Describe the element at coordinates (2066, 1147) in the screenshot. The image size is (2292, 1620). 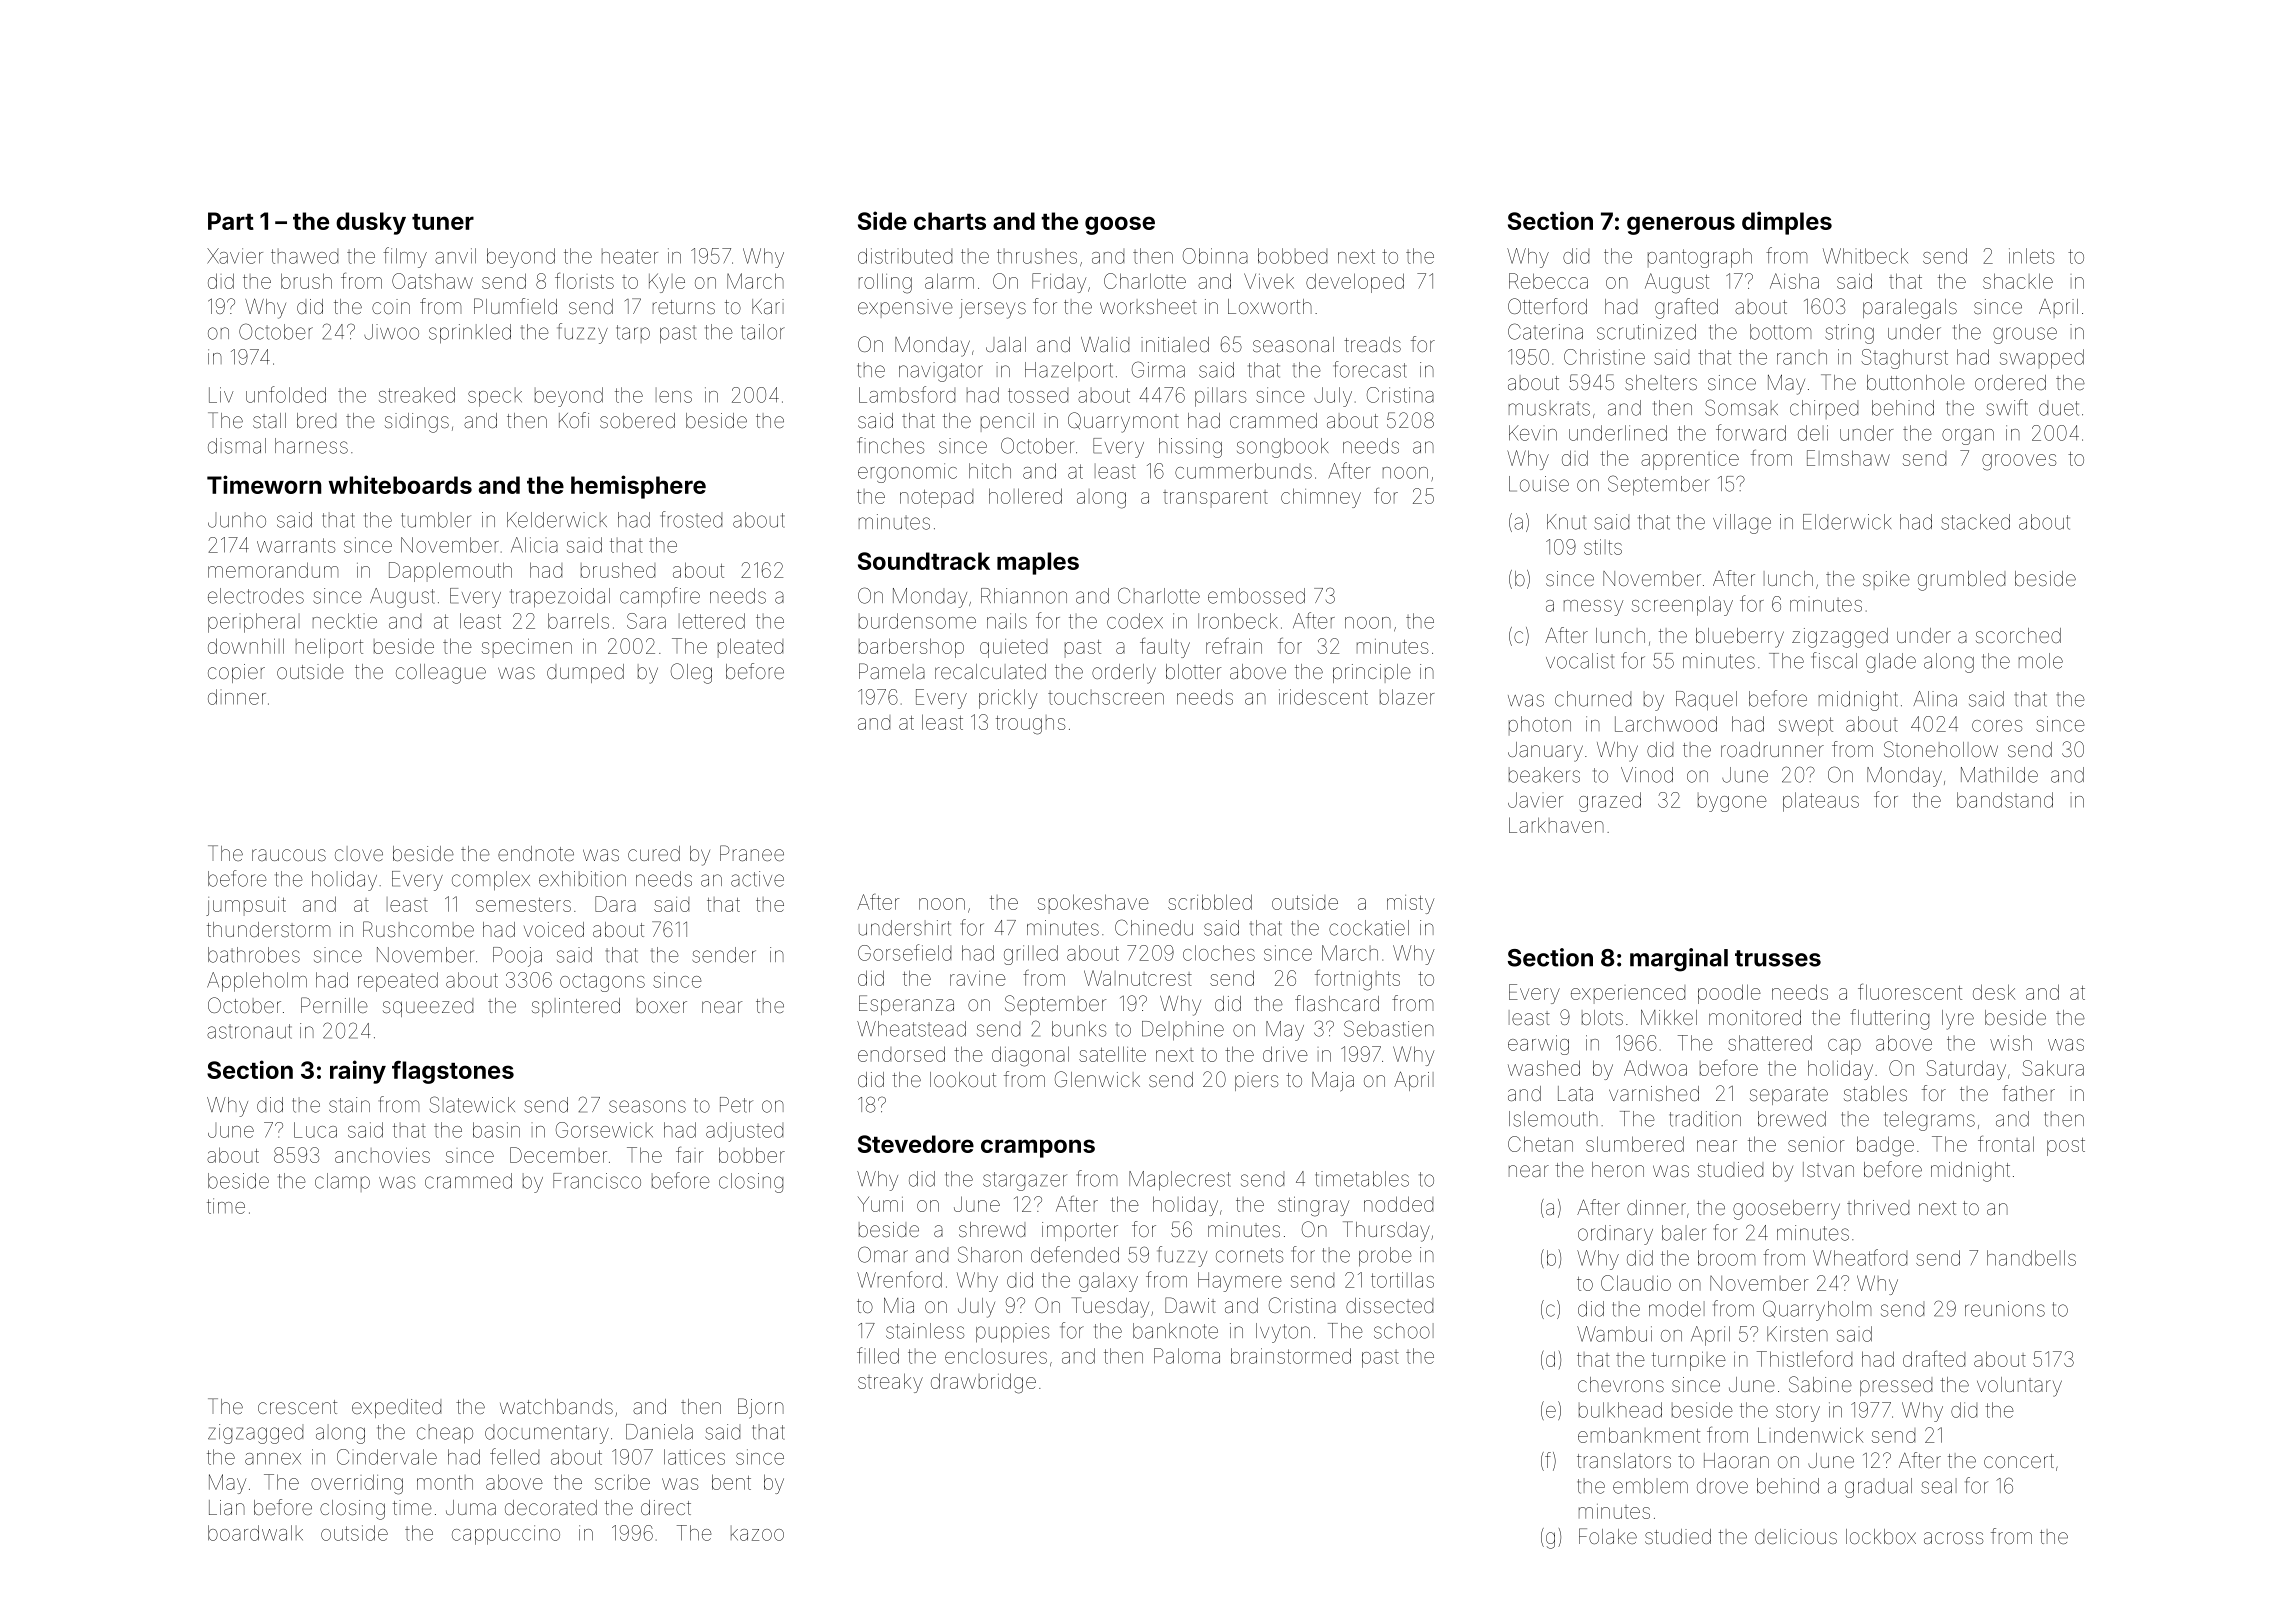
I see `post` at that location.
